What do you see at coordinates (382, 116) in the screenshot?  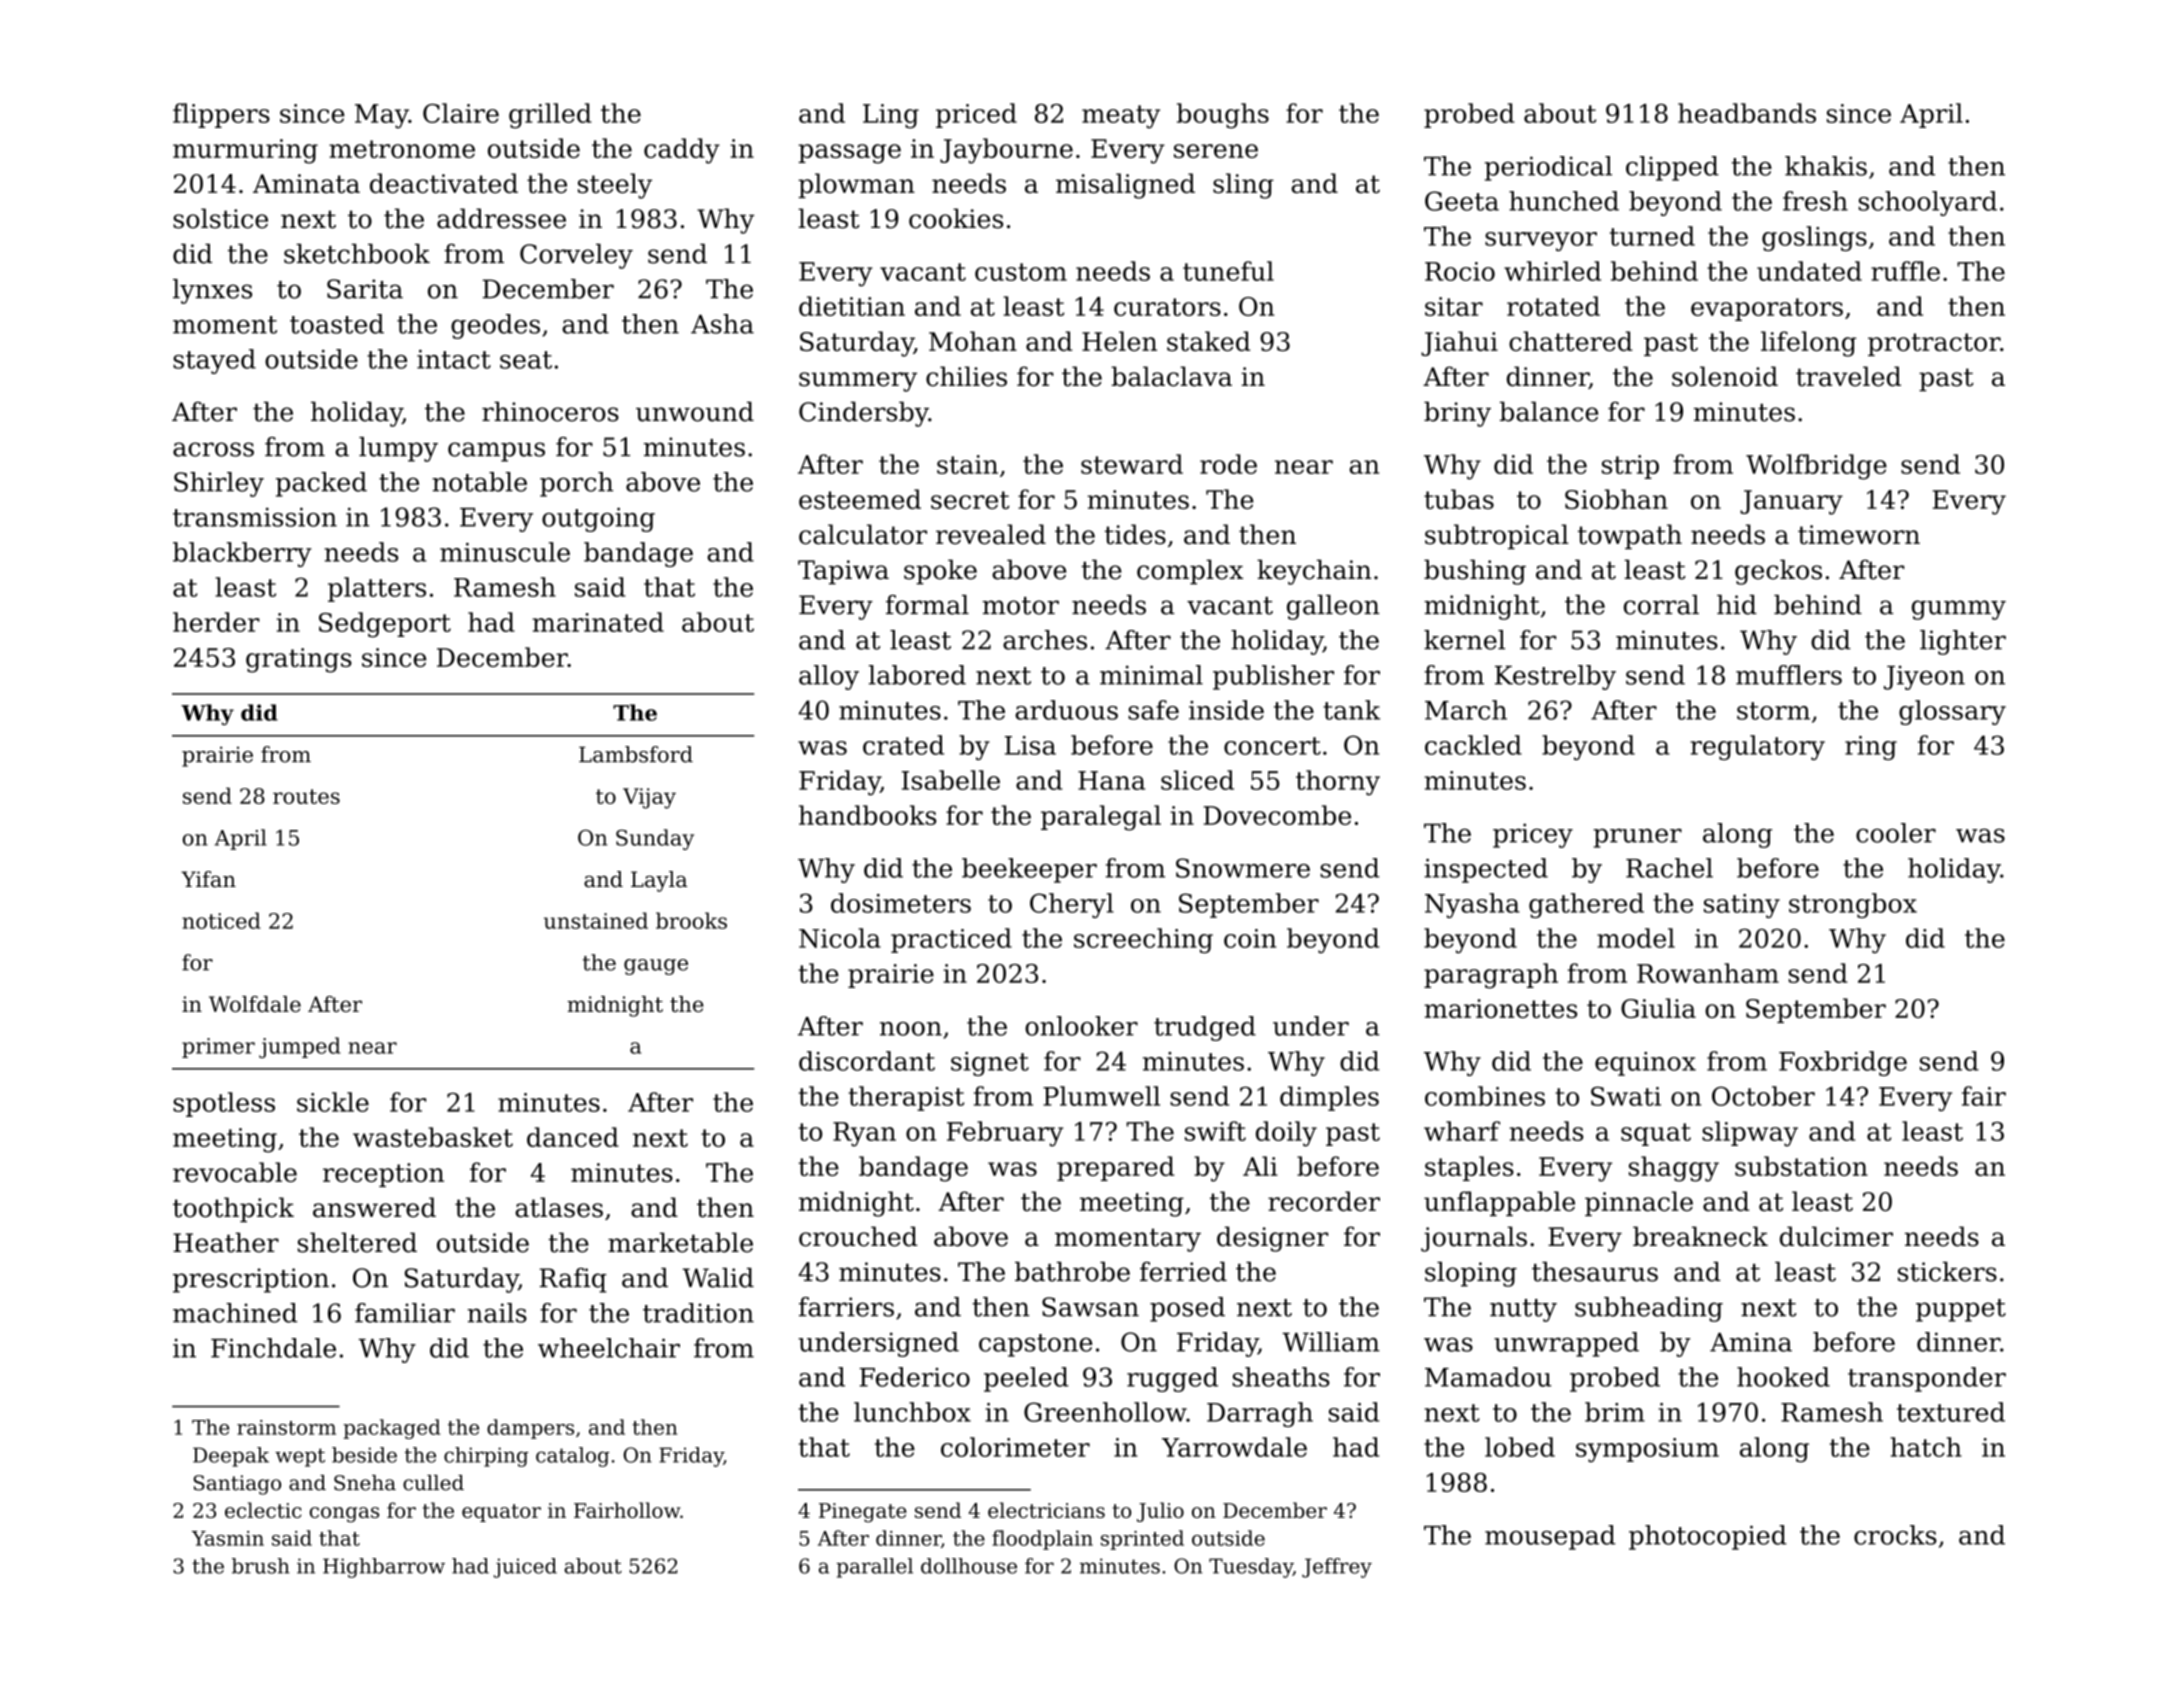 I see `May` at bounding box center [382, 116].
